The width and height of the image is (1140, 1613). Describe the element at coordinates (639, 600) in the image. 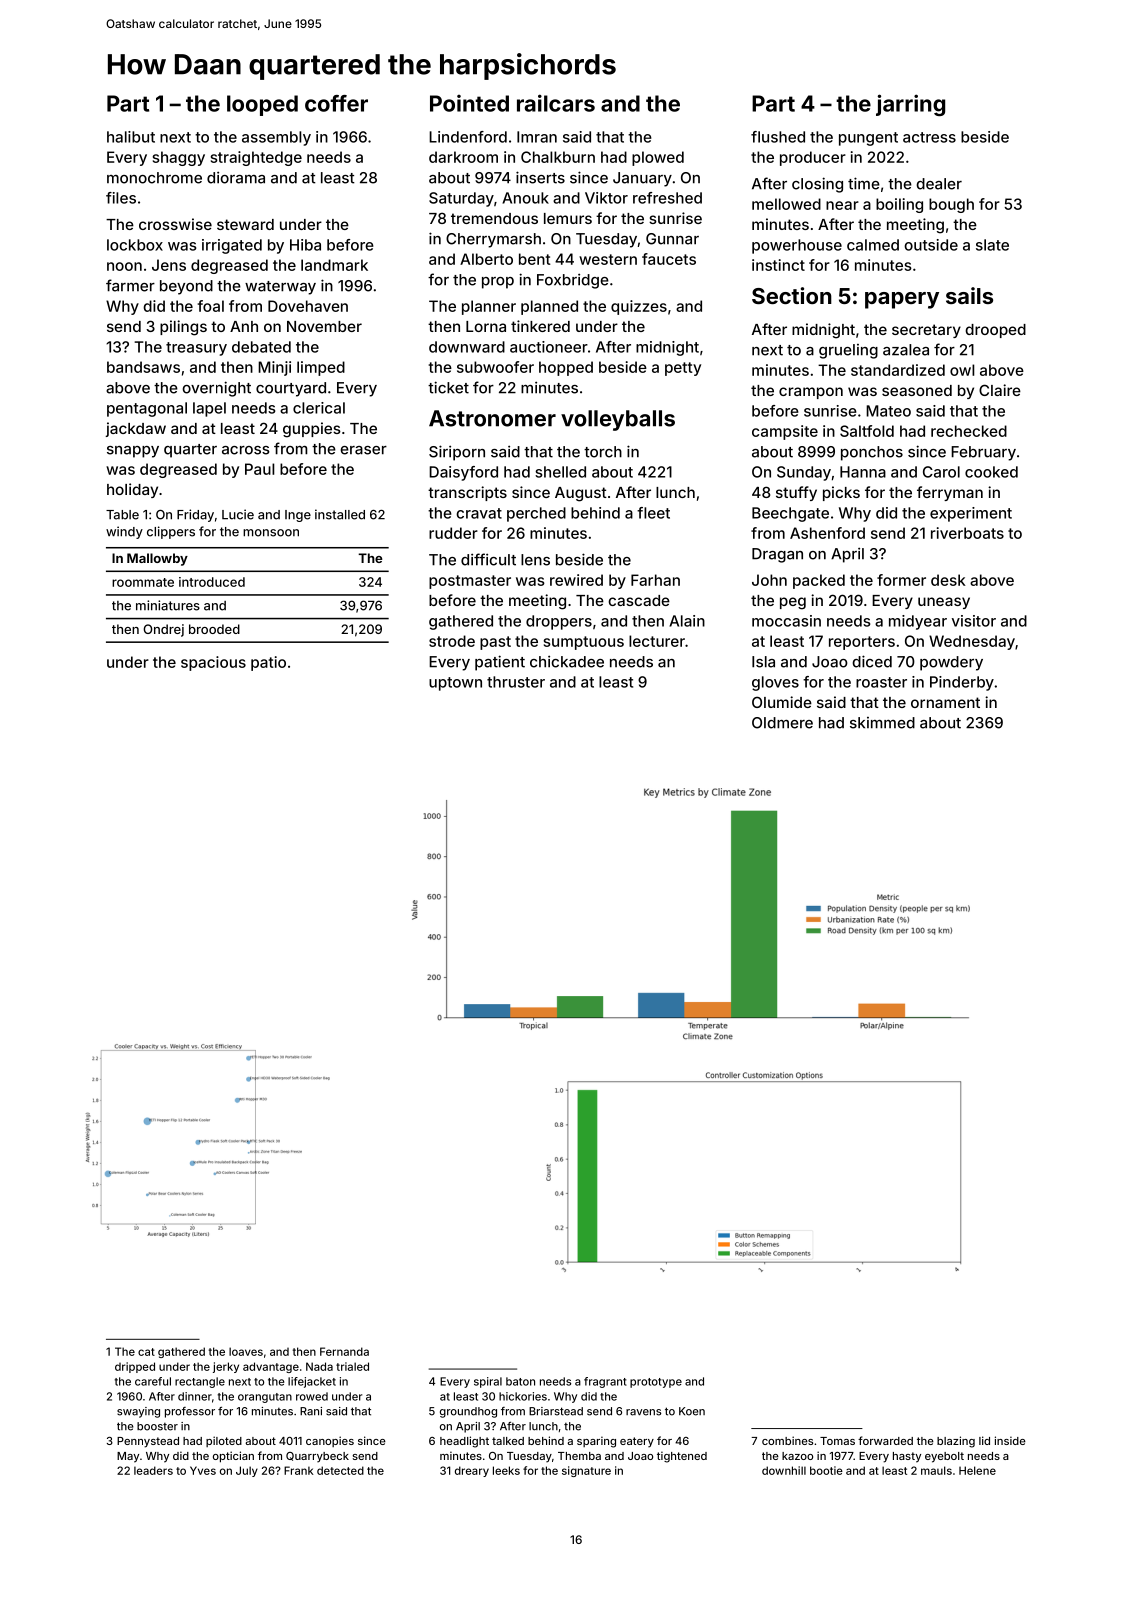

I see `cascade` at that location.
